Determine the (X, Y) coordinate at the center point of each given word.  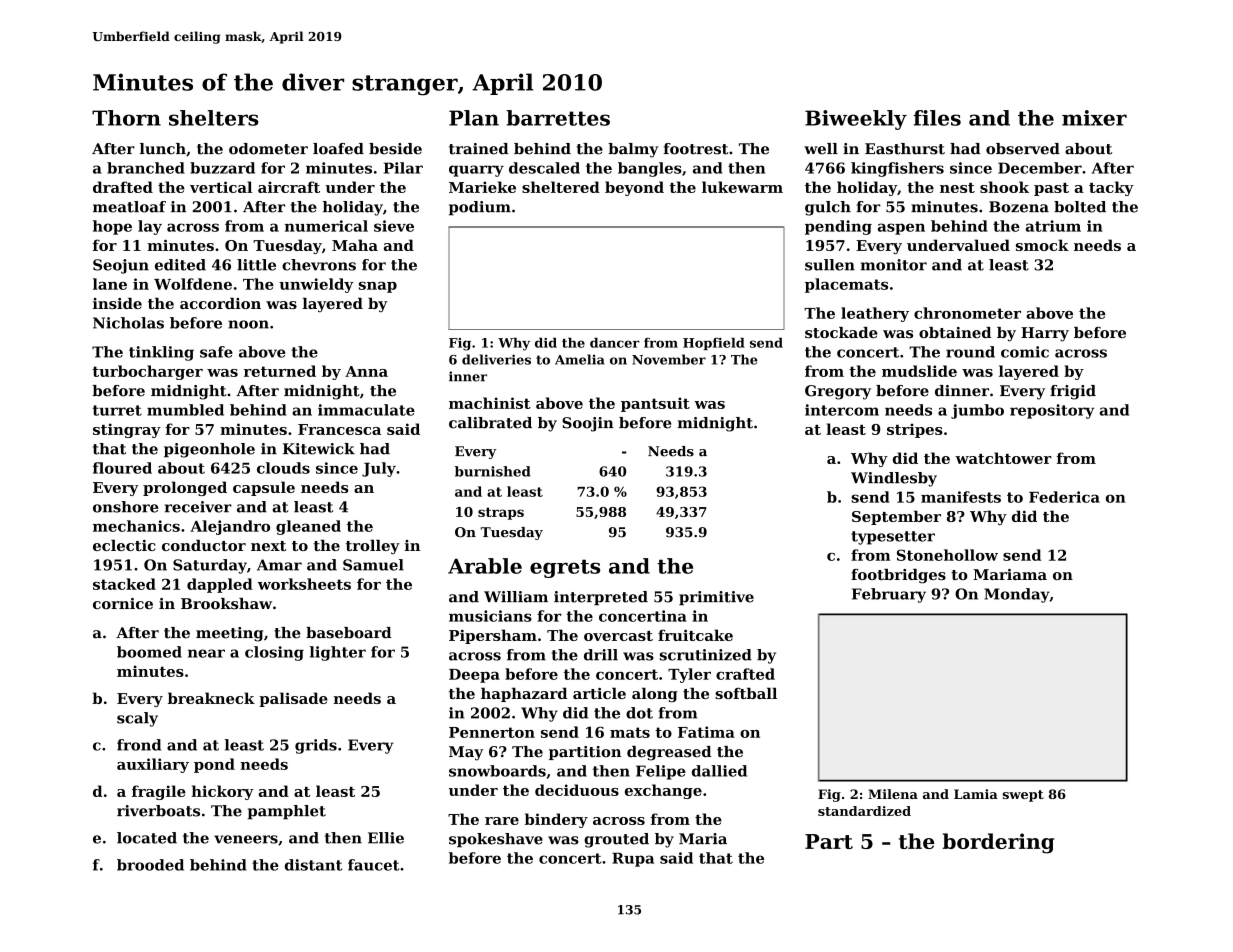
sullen (830, 265)
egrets (565, 568)
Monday (1017, 595)
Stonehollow (947, 555)
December (1040, 168)
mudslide (919, 371)
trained (479, 149)
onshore (126, 507)
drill (601, 655)
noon (248, 324)
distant (313, 865)
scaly (137, 719)
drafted (123, 187)
